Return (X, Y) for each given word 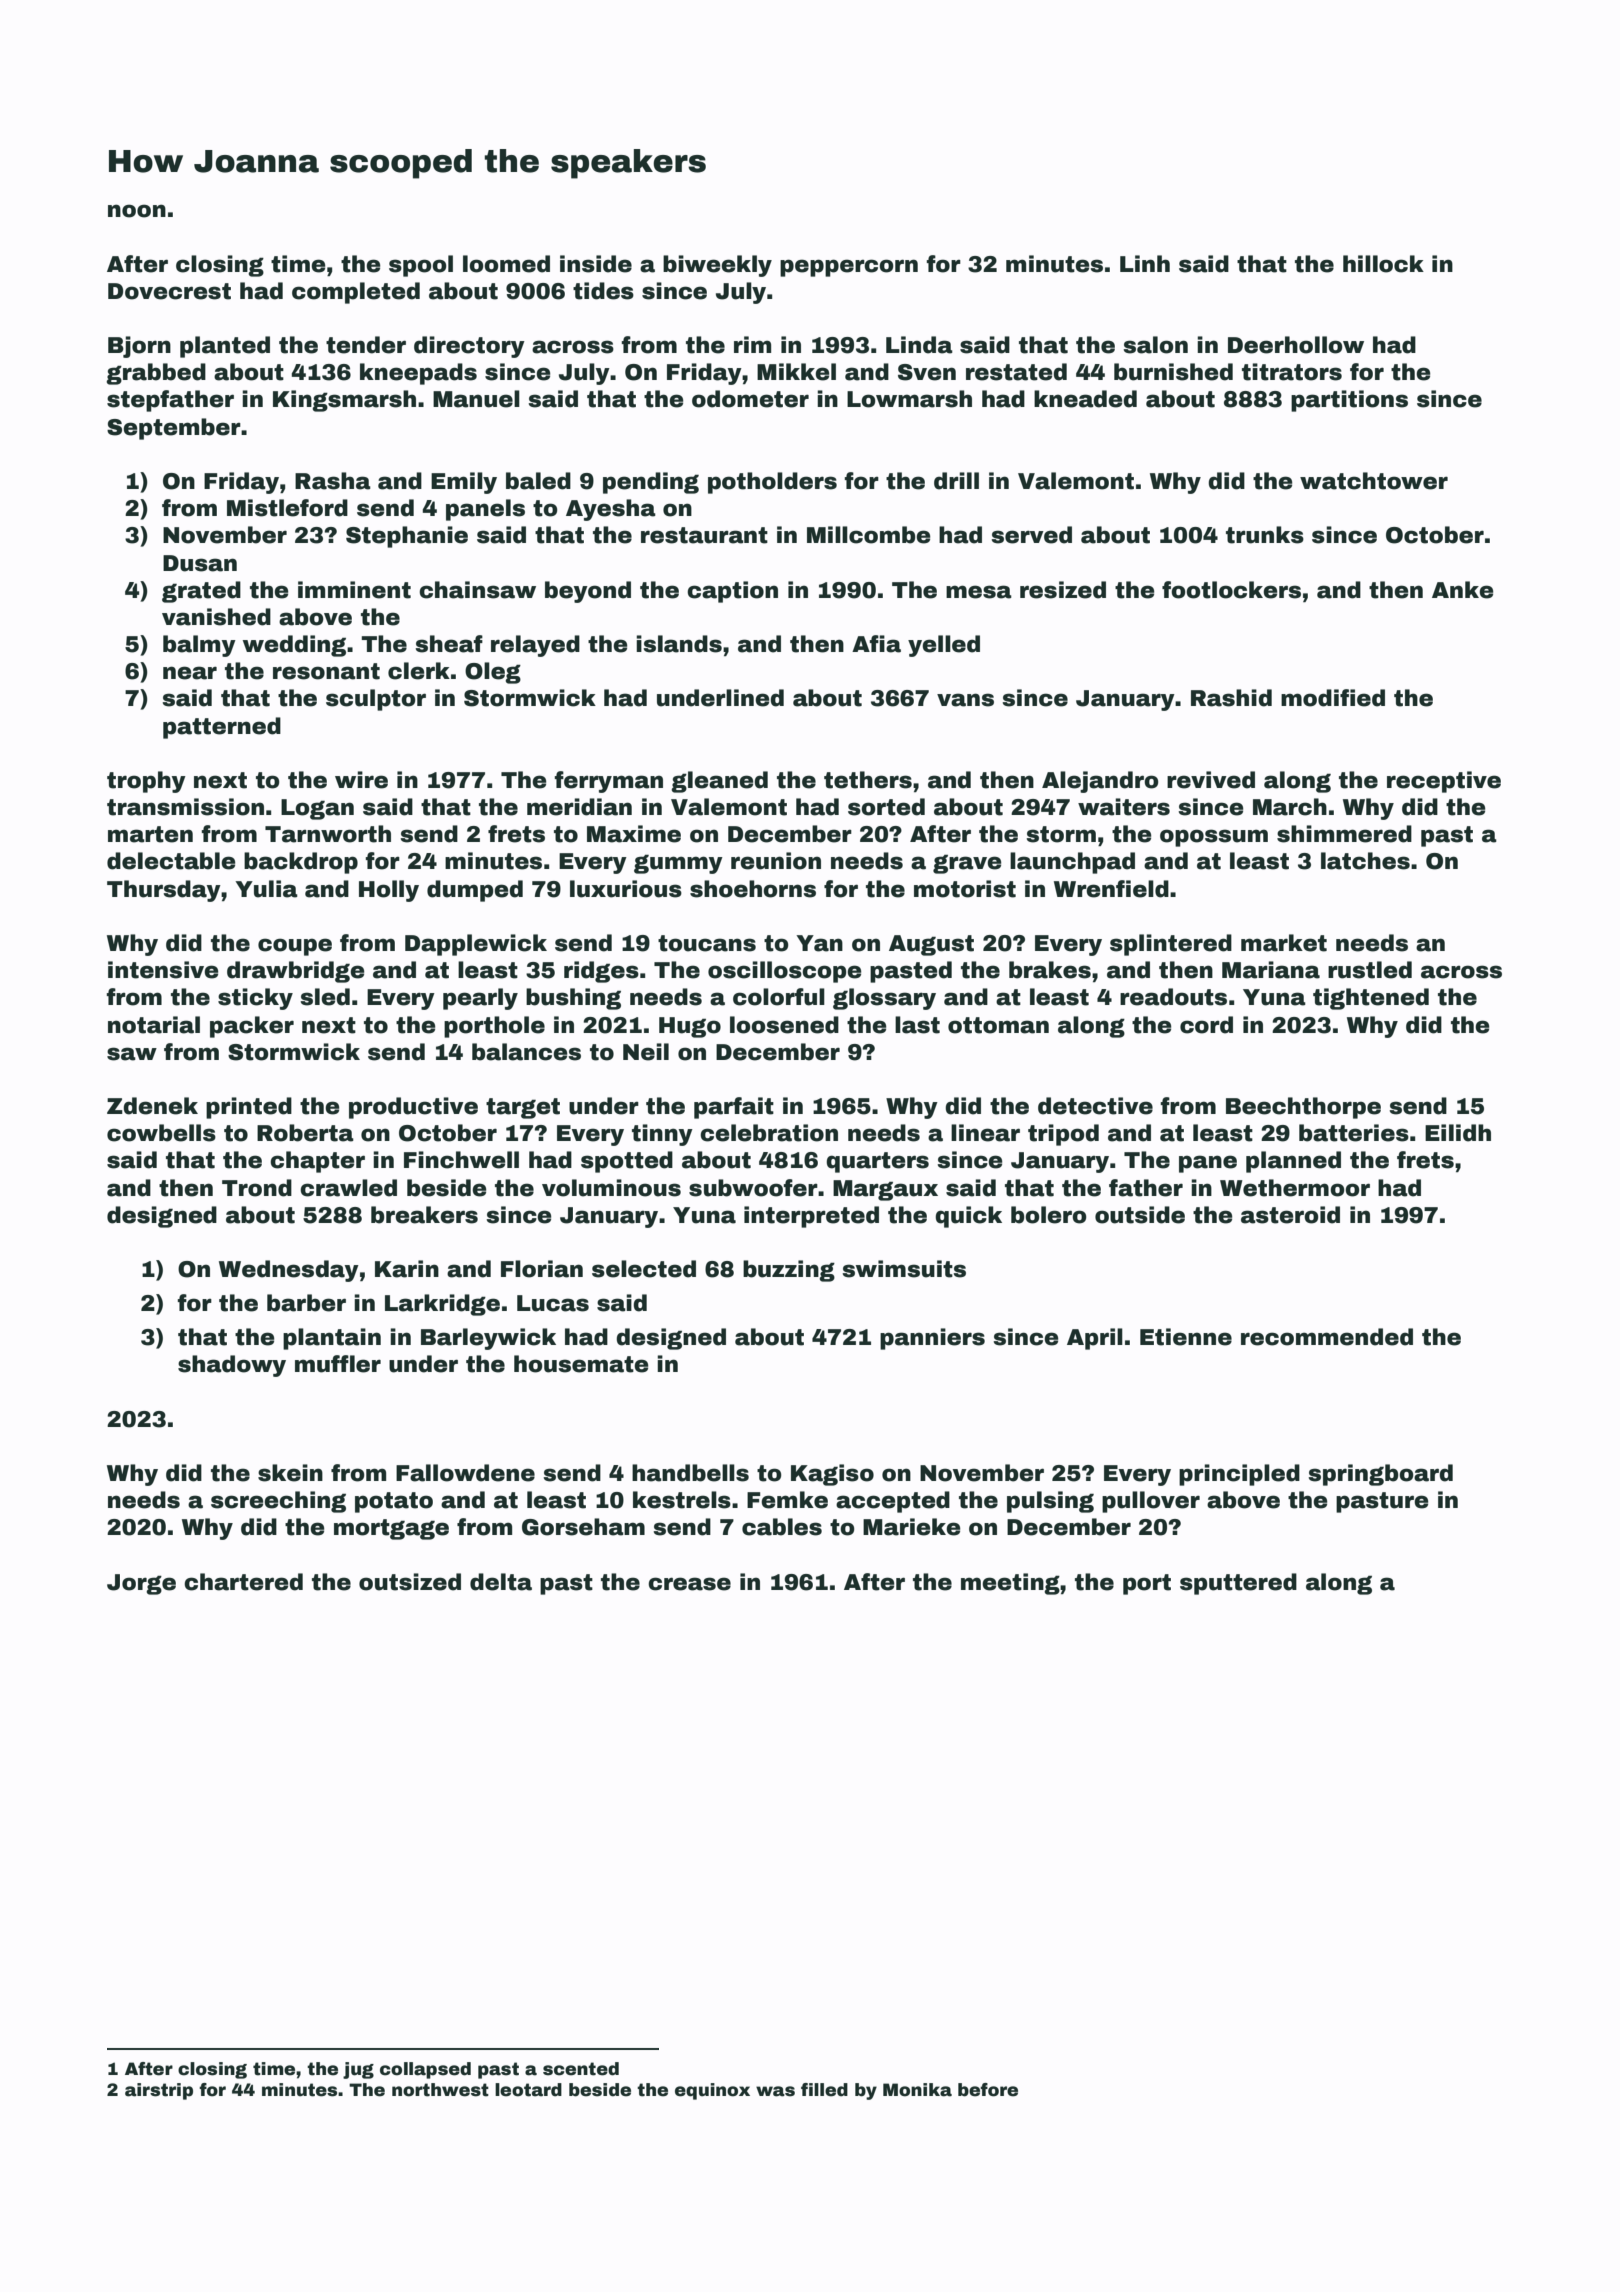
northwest (440, 2090)
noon (137, 211)
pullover (1151, 1502)
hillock (1383, 264)
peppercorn (849, 268)
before (988, 2090)
